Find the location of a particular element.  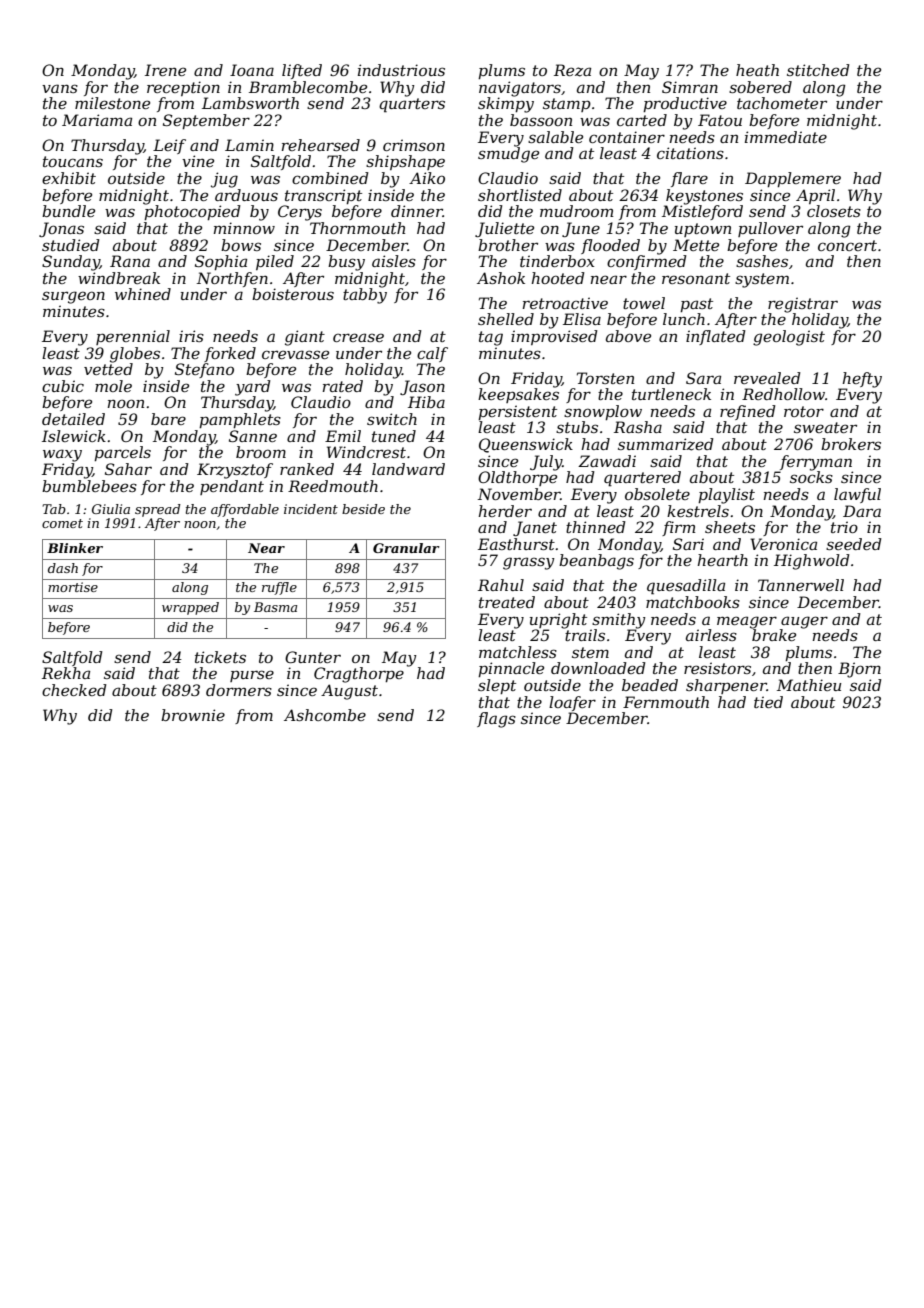

mole is located at coordinates (113, 386).
